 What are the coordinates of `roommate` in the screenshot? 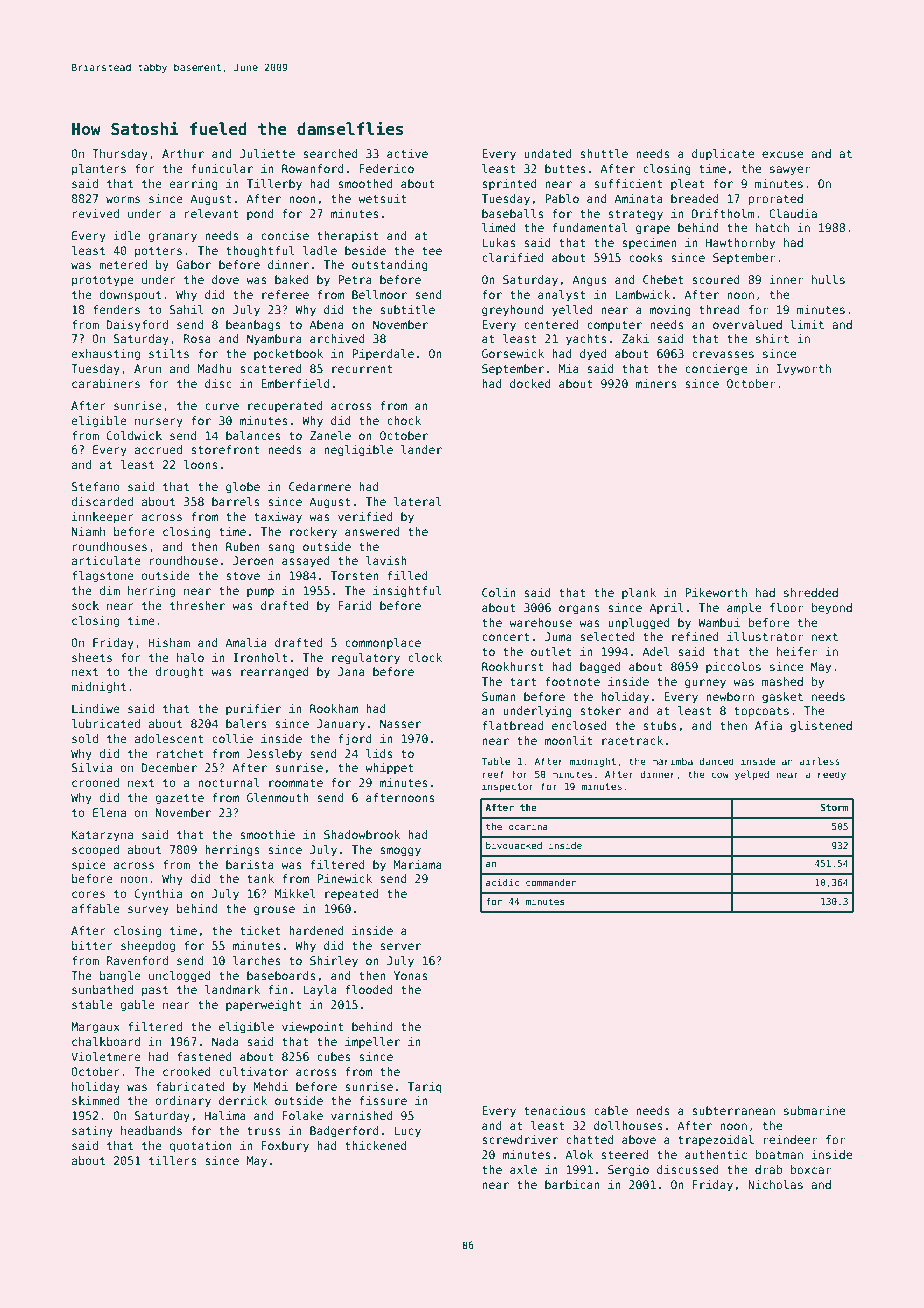 It's located at (296, 783).
